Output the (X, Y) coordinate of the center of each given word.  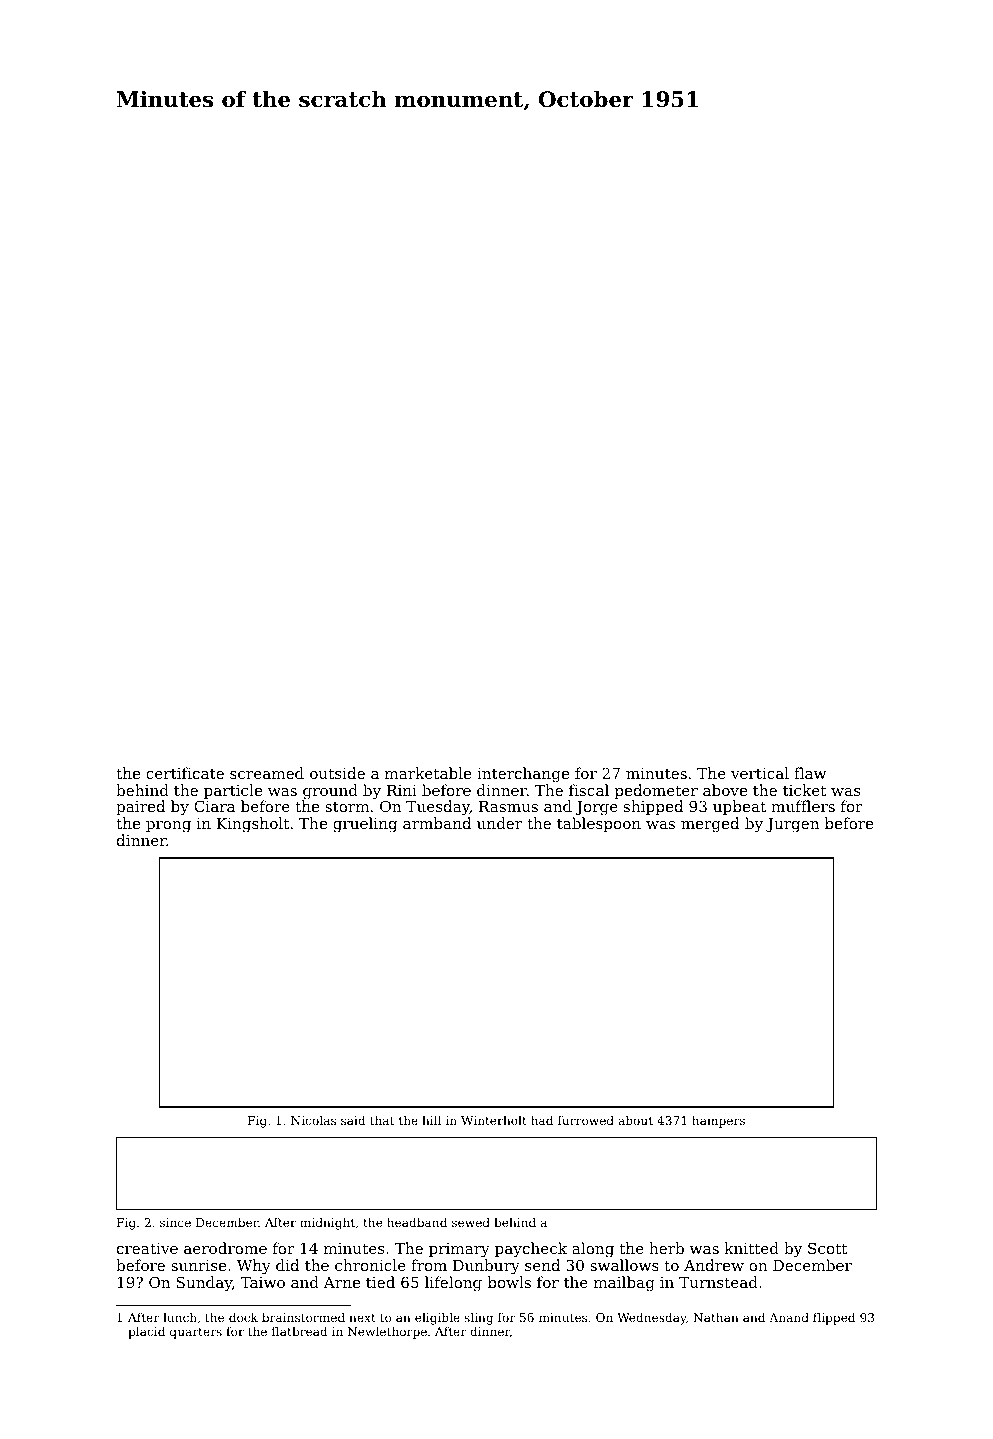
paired (140, 807)
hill (431, 1120)
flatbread (300, 1331)
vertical (760, 773)
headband (417, 1222)
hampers (718, 1121)
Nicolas (313, 1120)
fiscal (589, 790)
